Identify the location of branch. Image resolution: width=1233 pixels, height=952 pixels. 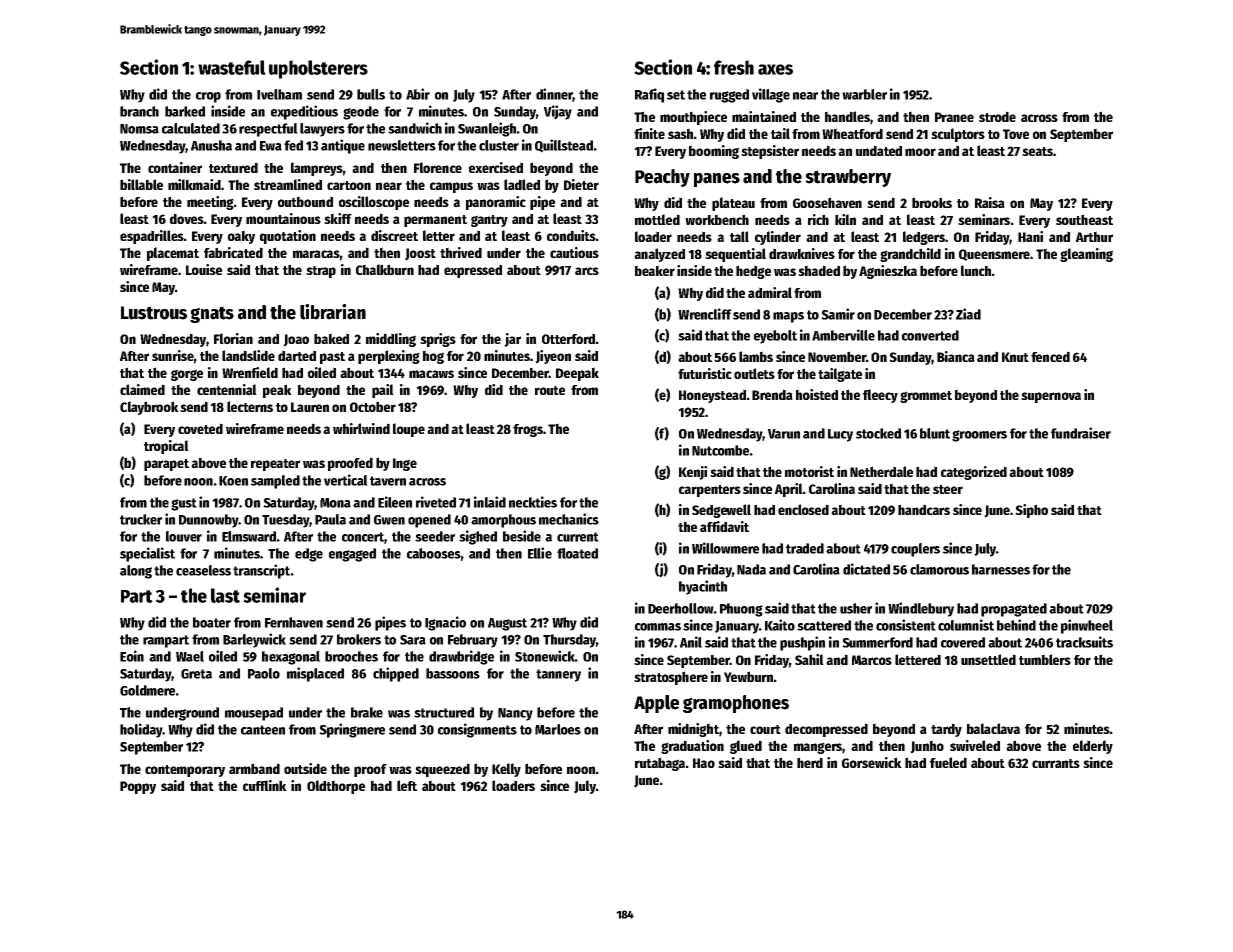
(139, 111).
